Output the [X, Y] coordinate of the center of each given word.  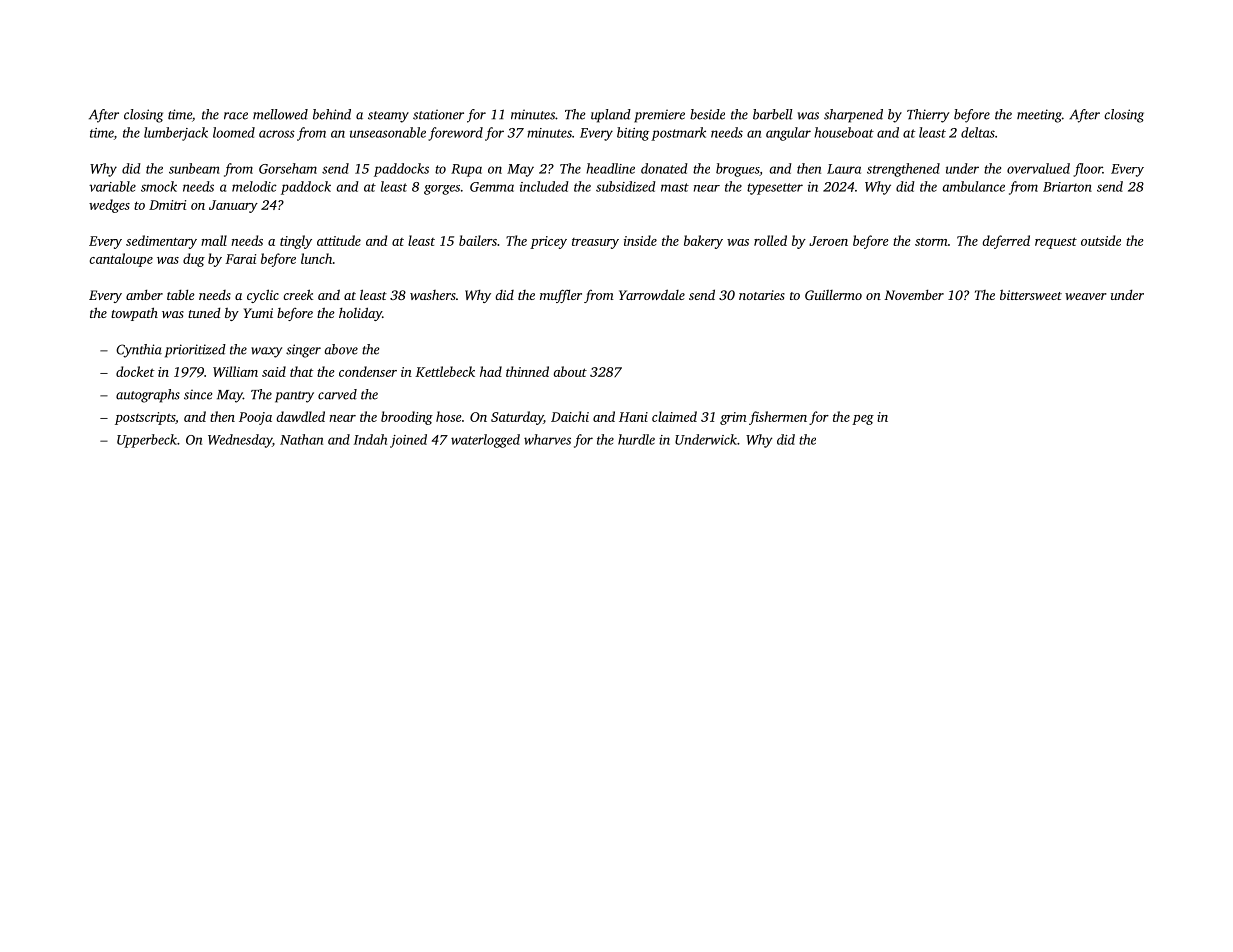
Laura [844, 169]
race [236, 116]
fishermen [778, 418]
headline [610, 168]
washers [433, 295]
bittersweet [1031, 294]
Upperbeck [147, 441]
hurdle [636, 439]
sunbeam [194, 168]
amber [144, 295]
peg [863, 420]
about [570, 371]
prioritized [195, 351]
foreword [455, 134]
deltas [978, 132]
